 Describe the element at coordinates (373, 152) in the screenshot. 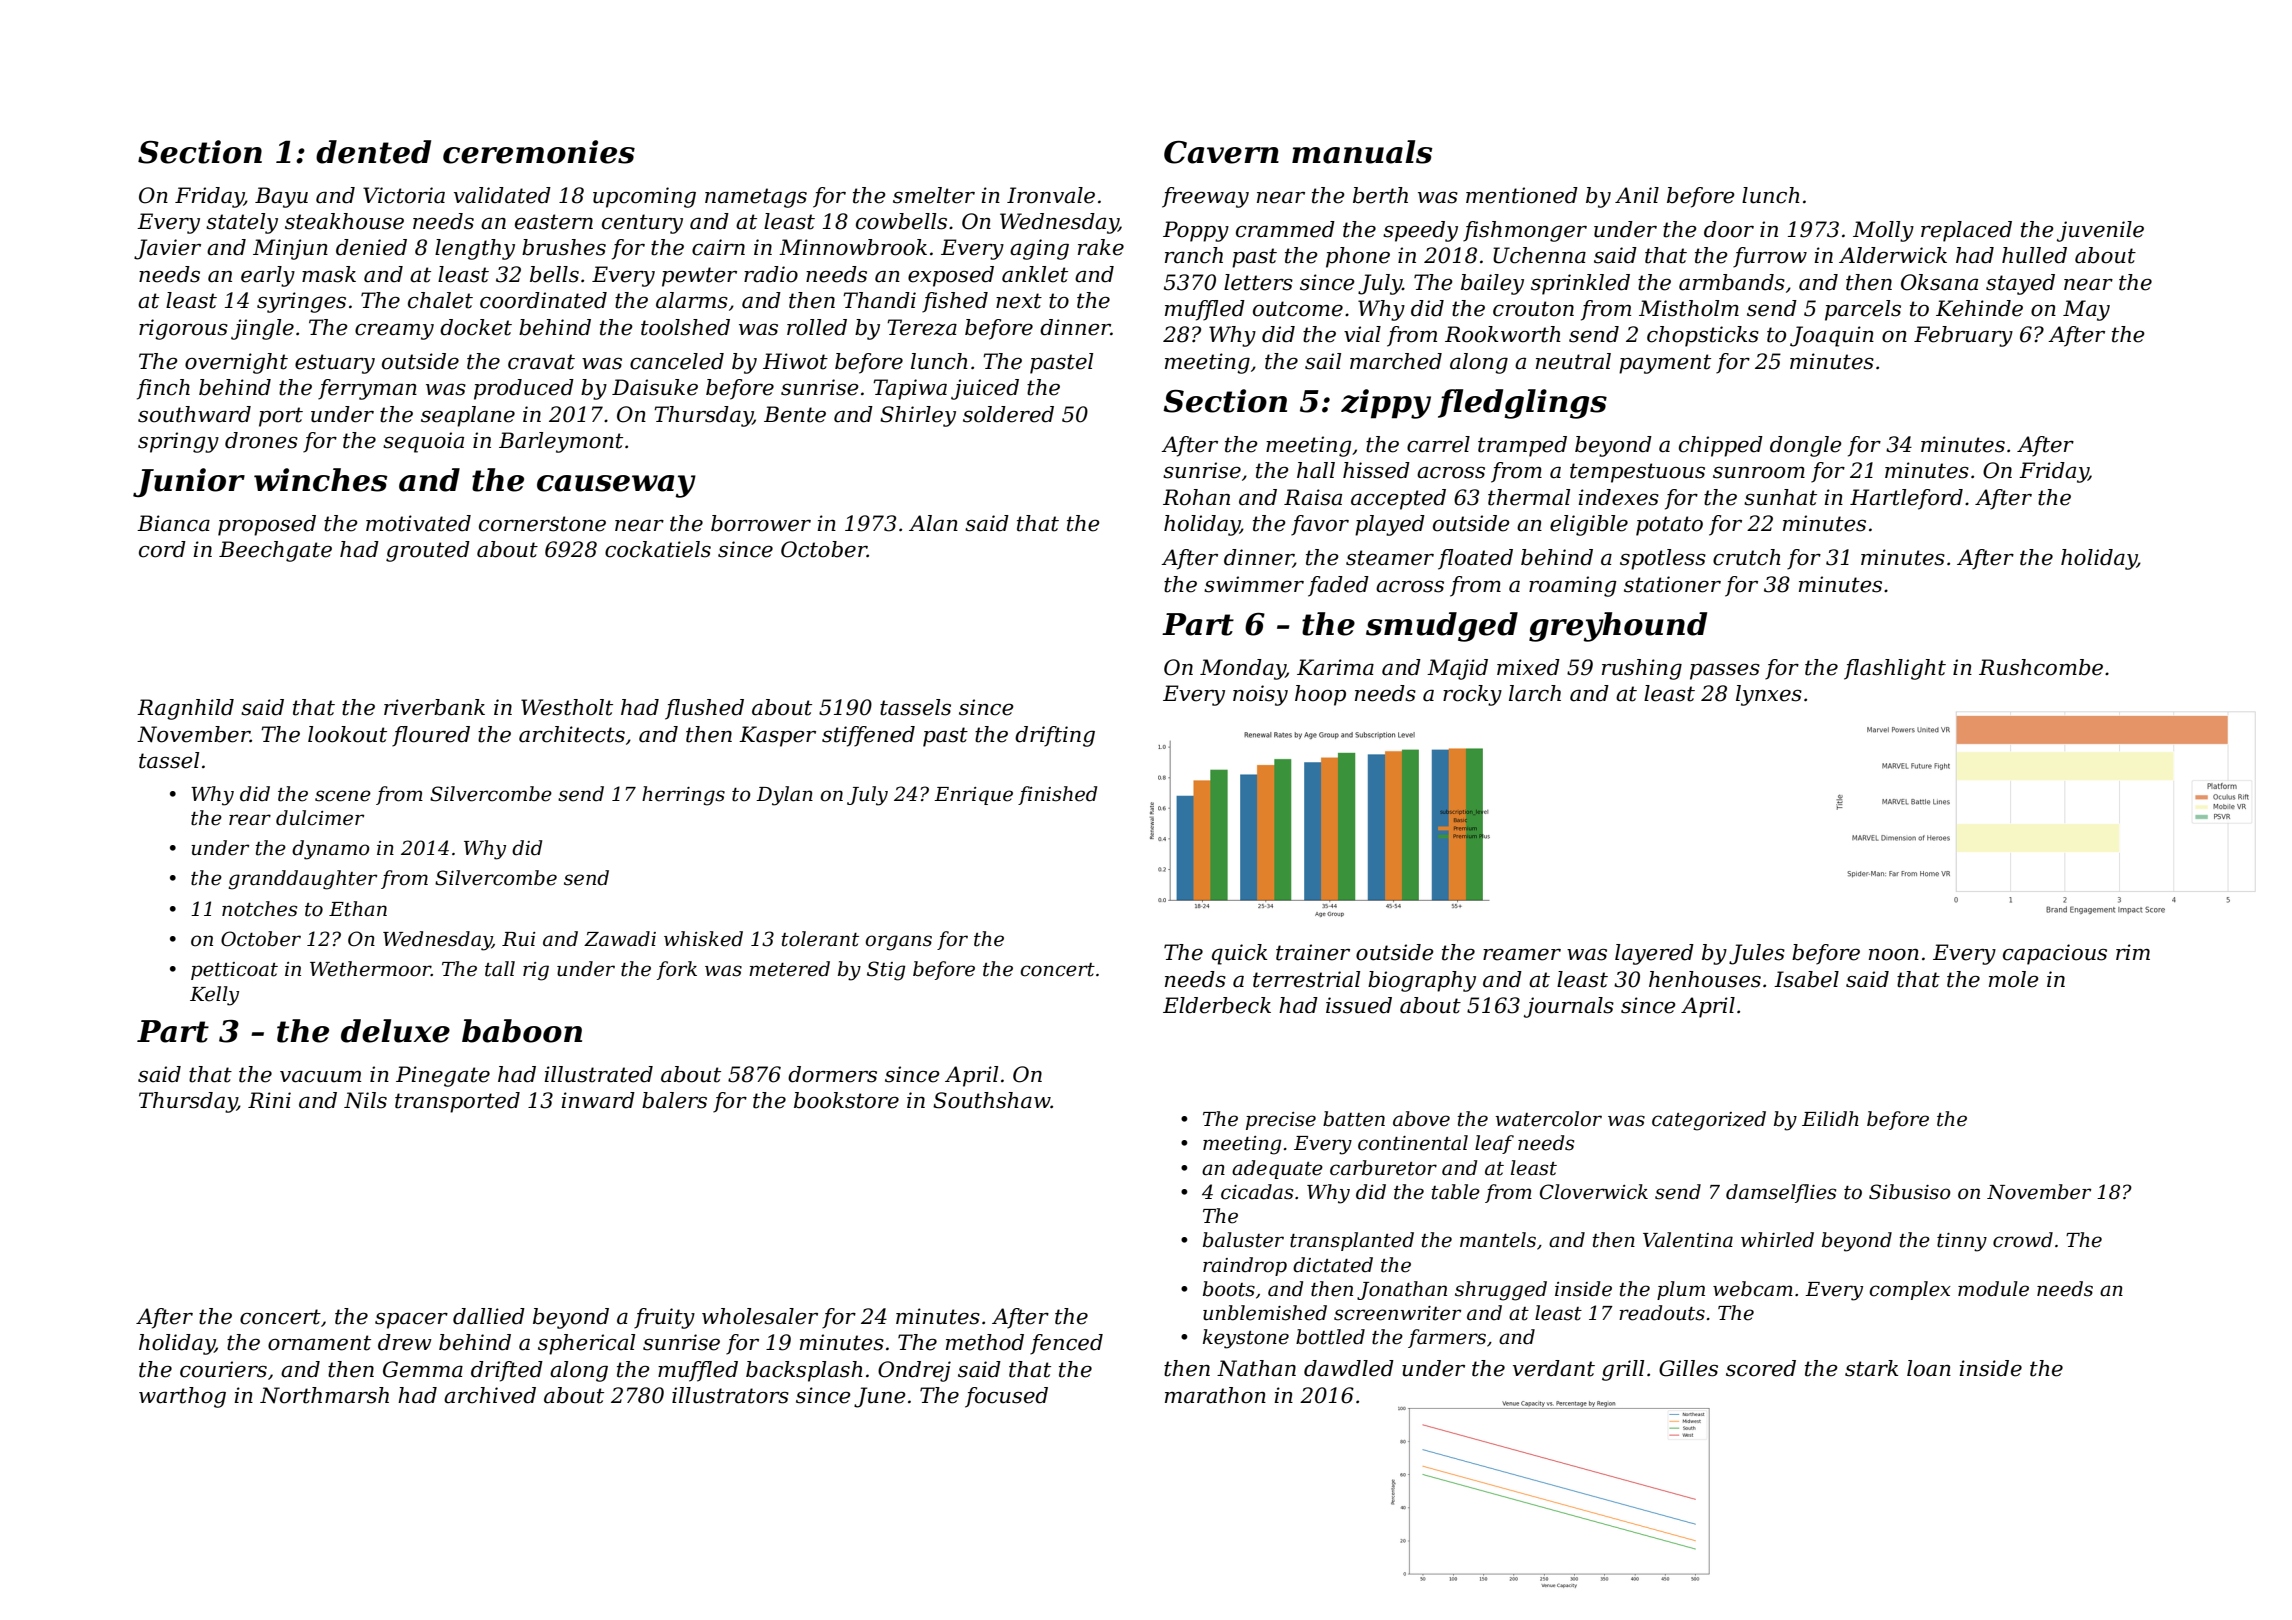

I see `dented` at that location.
